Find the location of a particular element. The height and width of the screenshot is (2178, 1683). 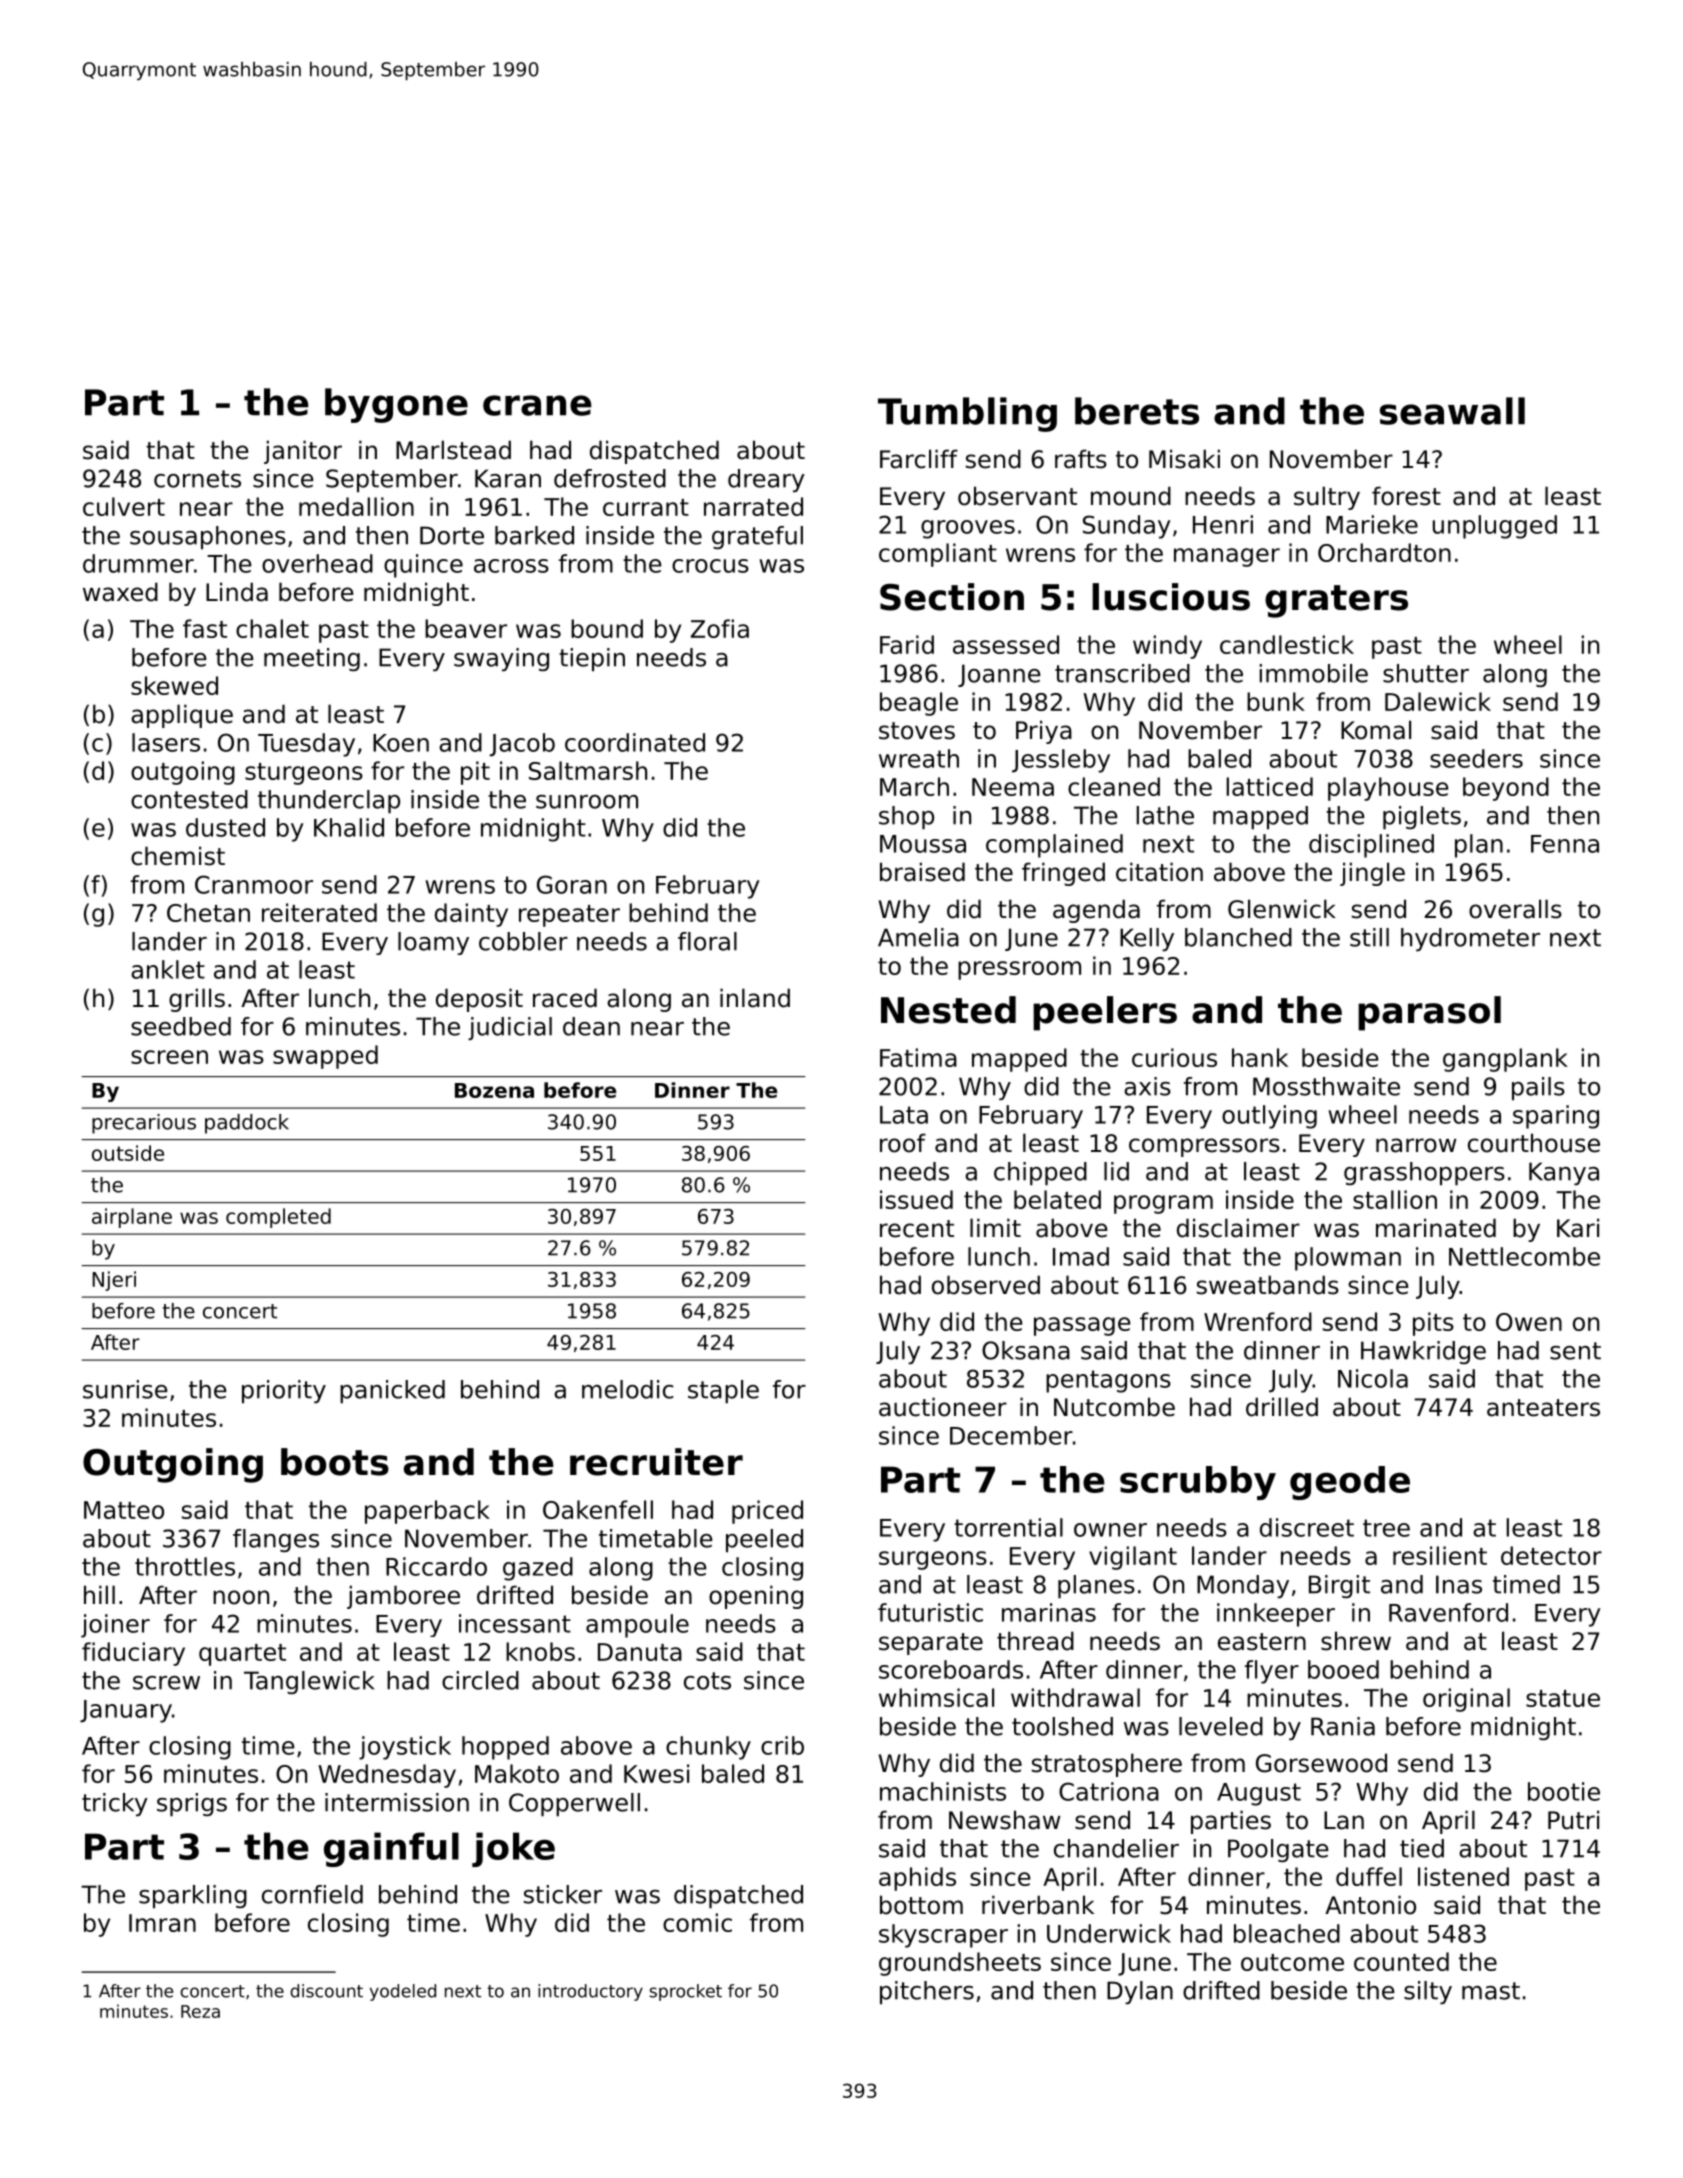

recent is located at coordinates (917, 1229).
